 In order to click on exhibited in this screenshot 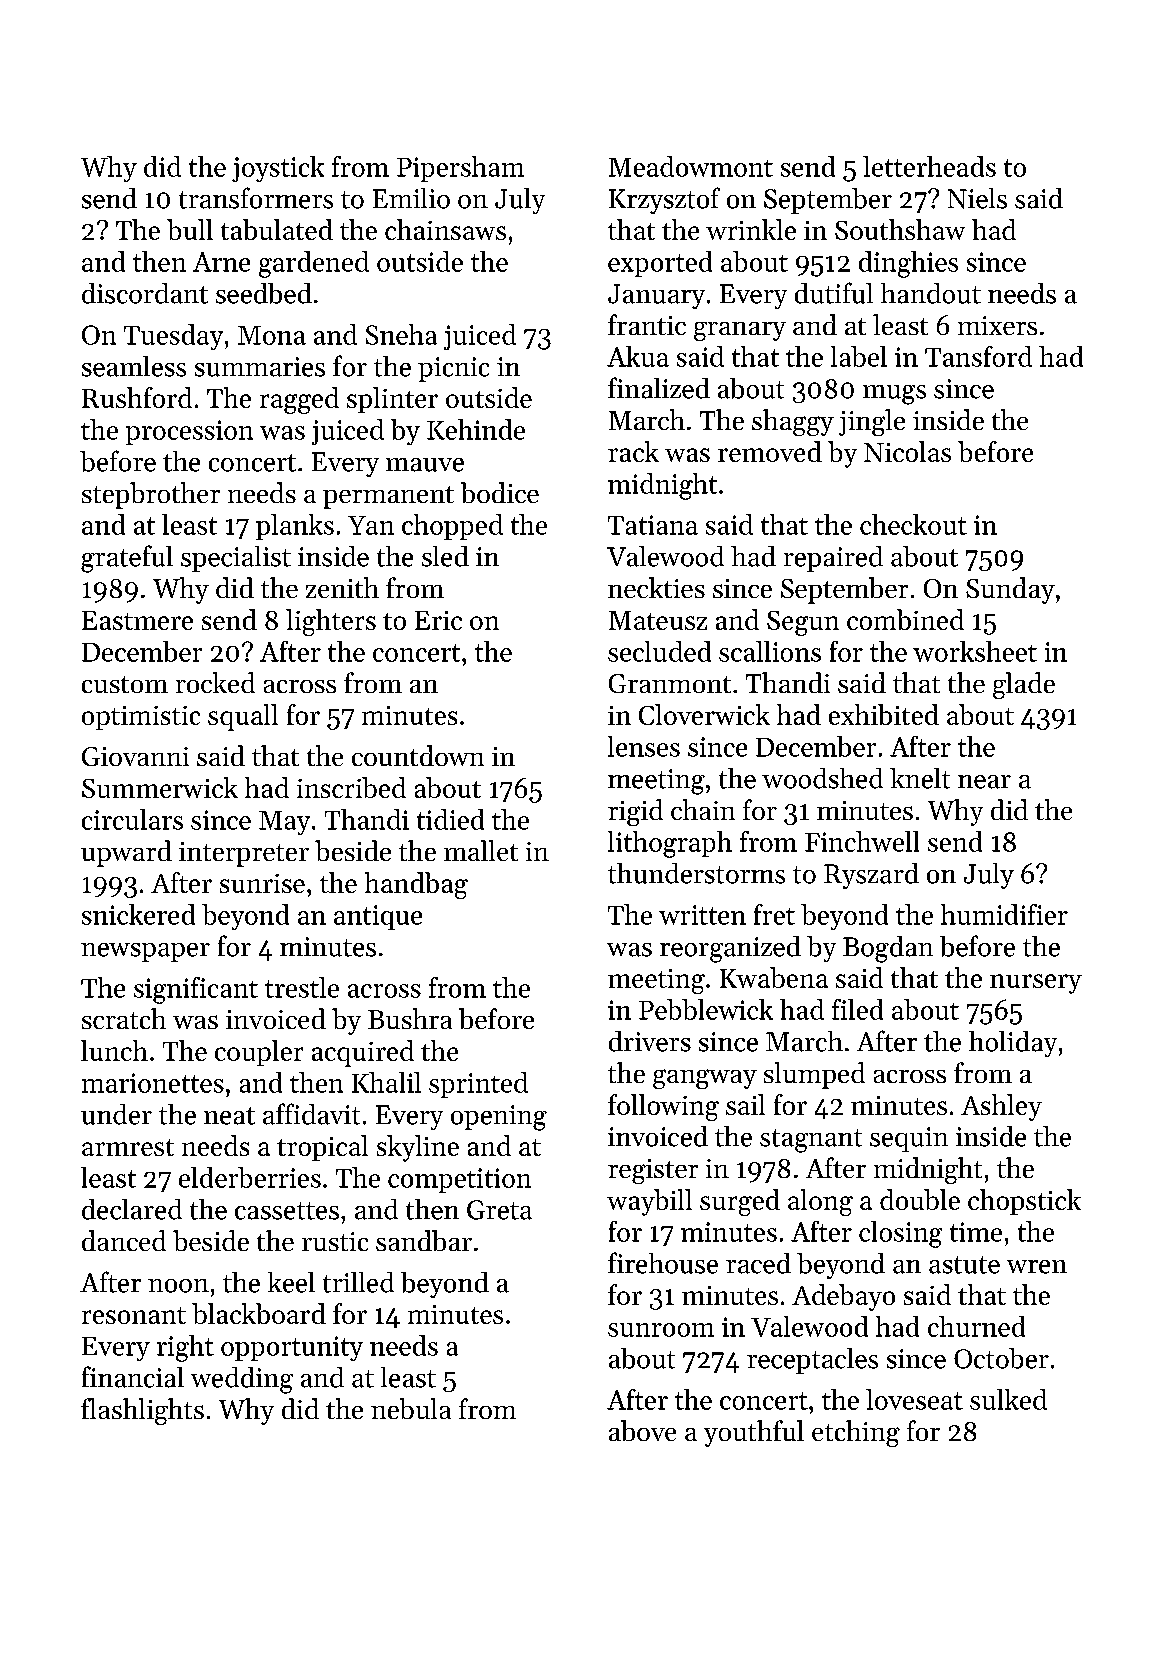, I will do `click(884, 714)`.
